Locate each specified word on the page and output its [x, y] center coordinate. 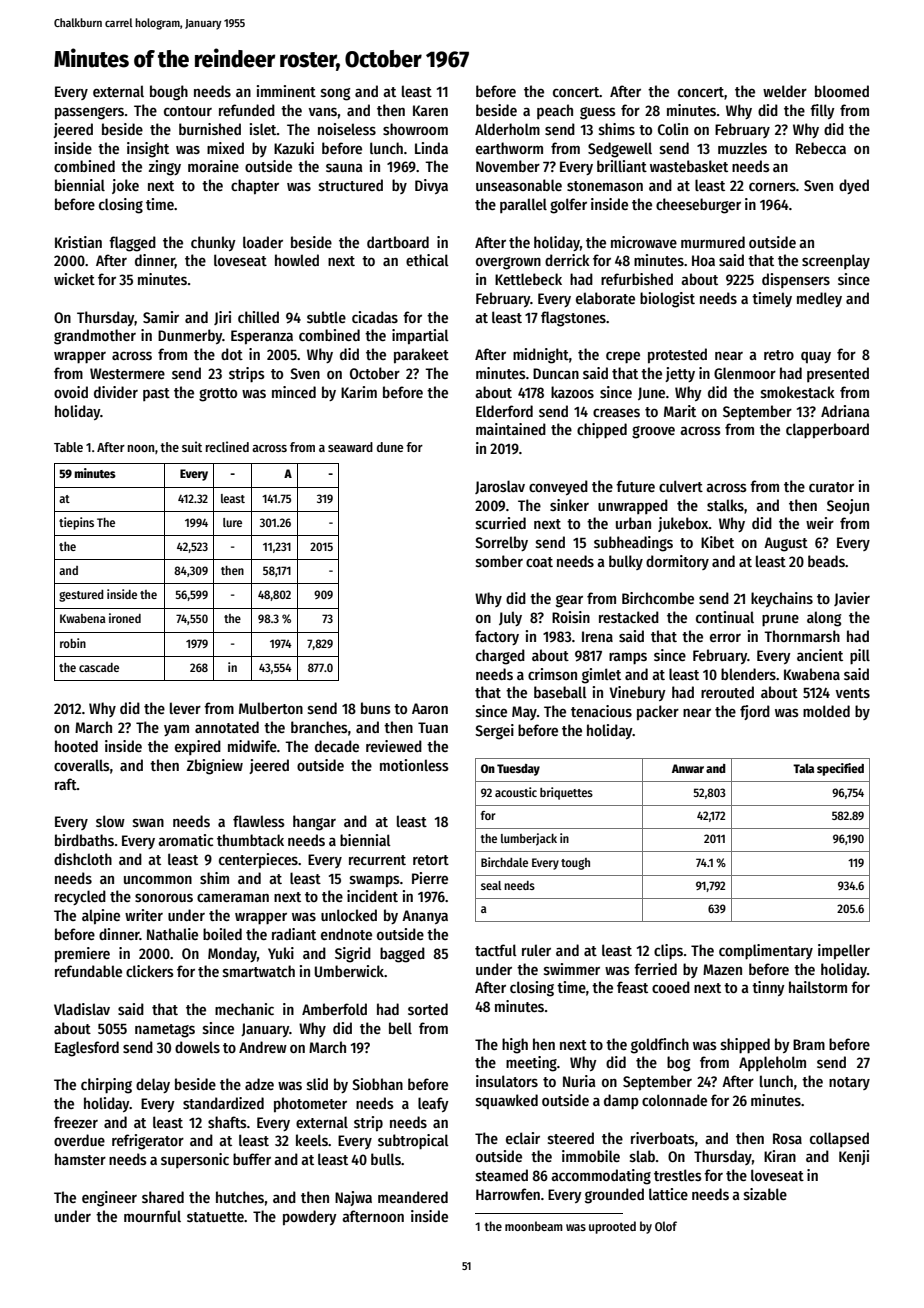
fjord [755, 712]
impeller [844, 951]
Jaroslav [500, 487]
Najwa [353, 1198]
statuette [215, 1217]
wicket [74, 279]
